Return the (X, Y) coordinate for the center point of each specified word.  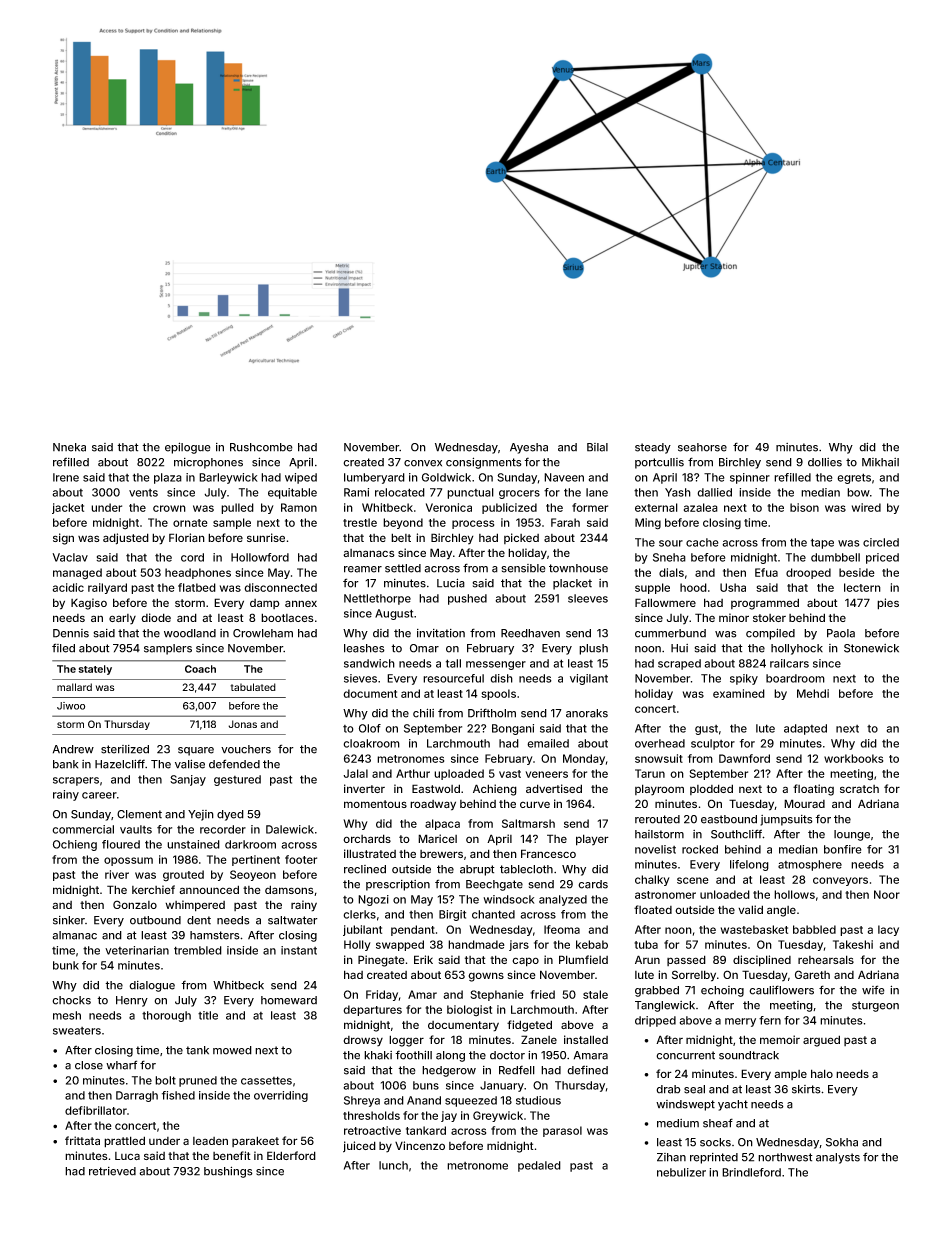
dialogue (152, 986)
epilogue (188, 448)
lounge (852, 835)
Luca (127, 1156)
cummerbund (670, 633)
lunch (393, 1165)
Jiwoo (71, 706)
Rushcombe (261, 447)
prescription (398, 885)
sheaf (718, 1123)
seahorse (702, 447)
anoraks (587, 713)
